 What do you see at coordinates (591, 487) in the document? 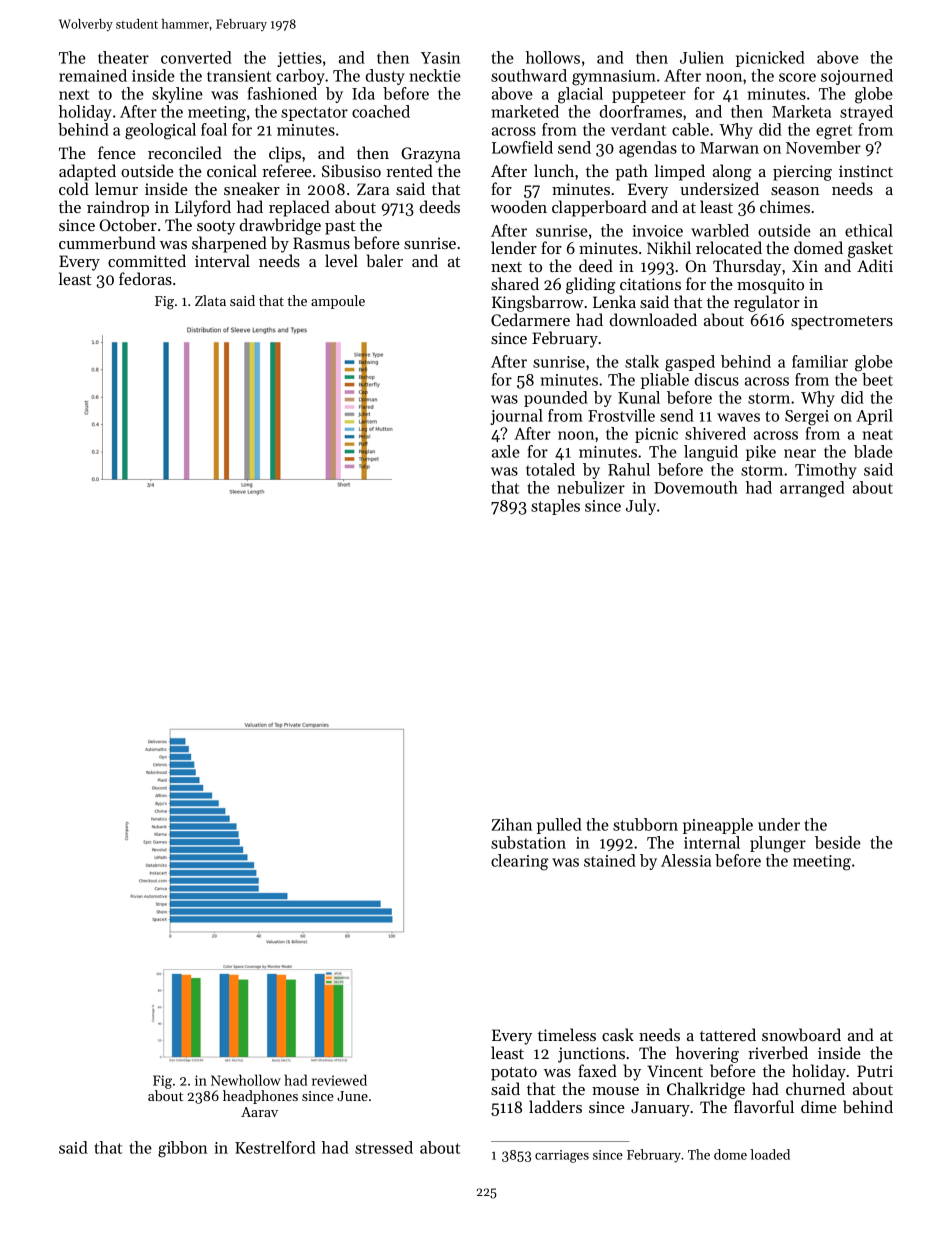
I see `nebulizer` at bounding box center [591, 487].
